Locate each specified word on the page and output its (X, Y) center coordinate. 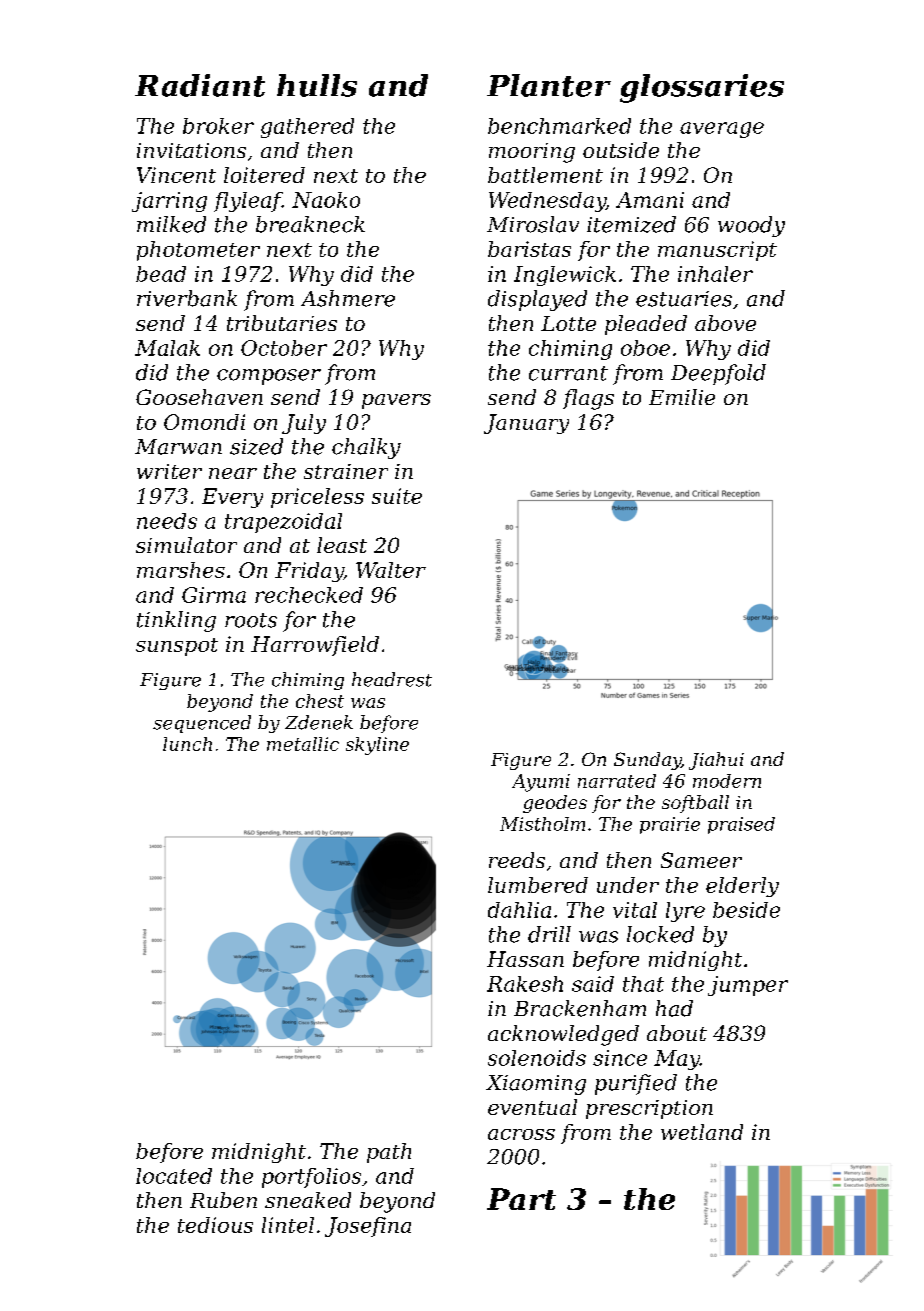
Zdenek (319, 722)
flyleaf (248, 202)
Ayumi (541, 783)
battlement (545, 175)
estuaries (684, 299)
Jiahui (716, 761)
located (174, 1176)
